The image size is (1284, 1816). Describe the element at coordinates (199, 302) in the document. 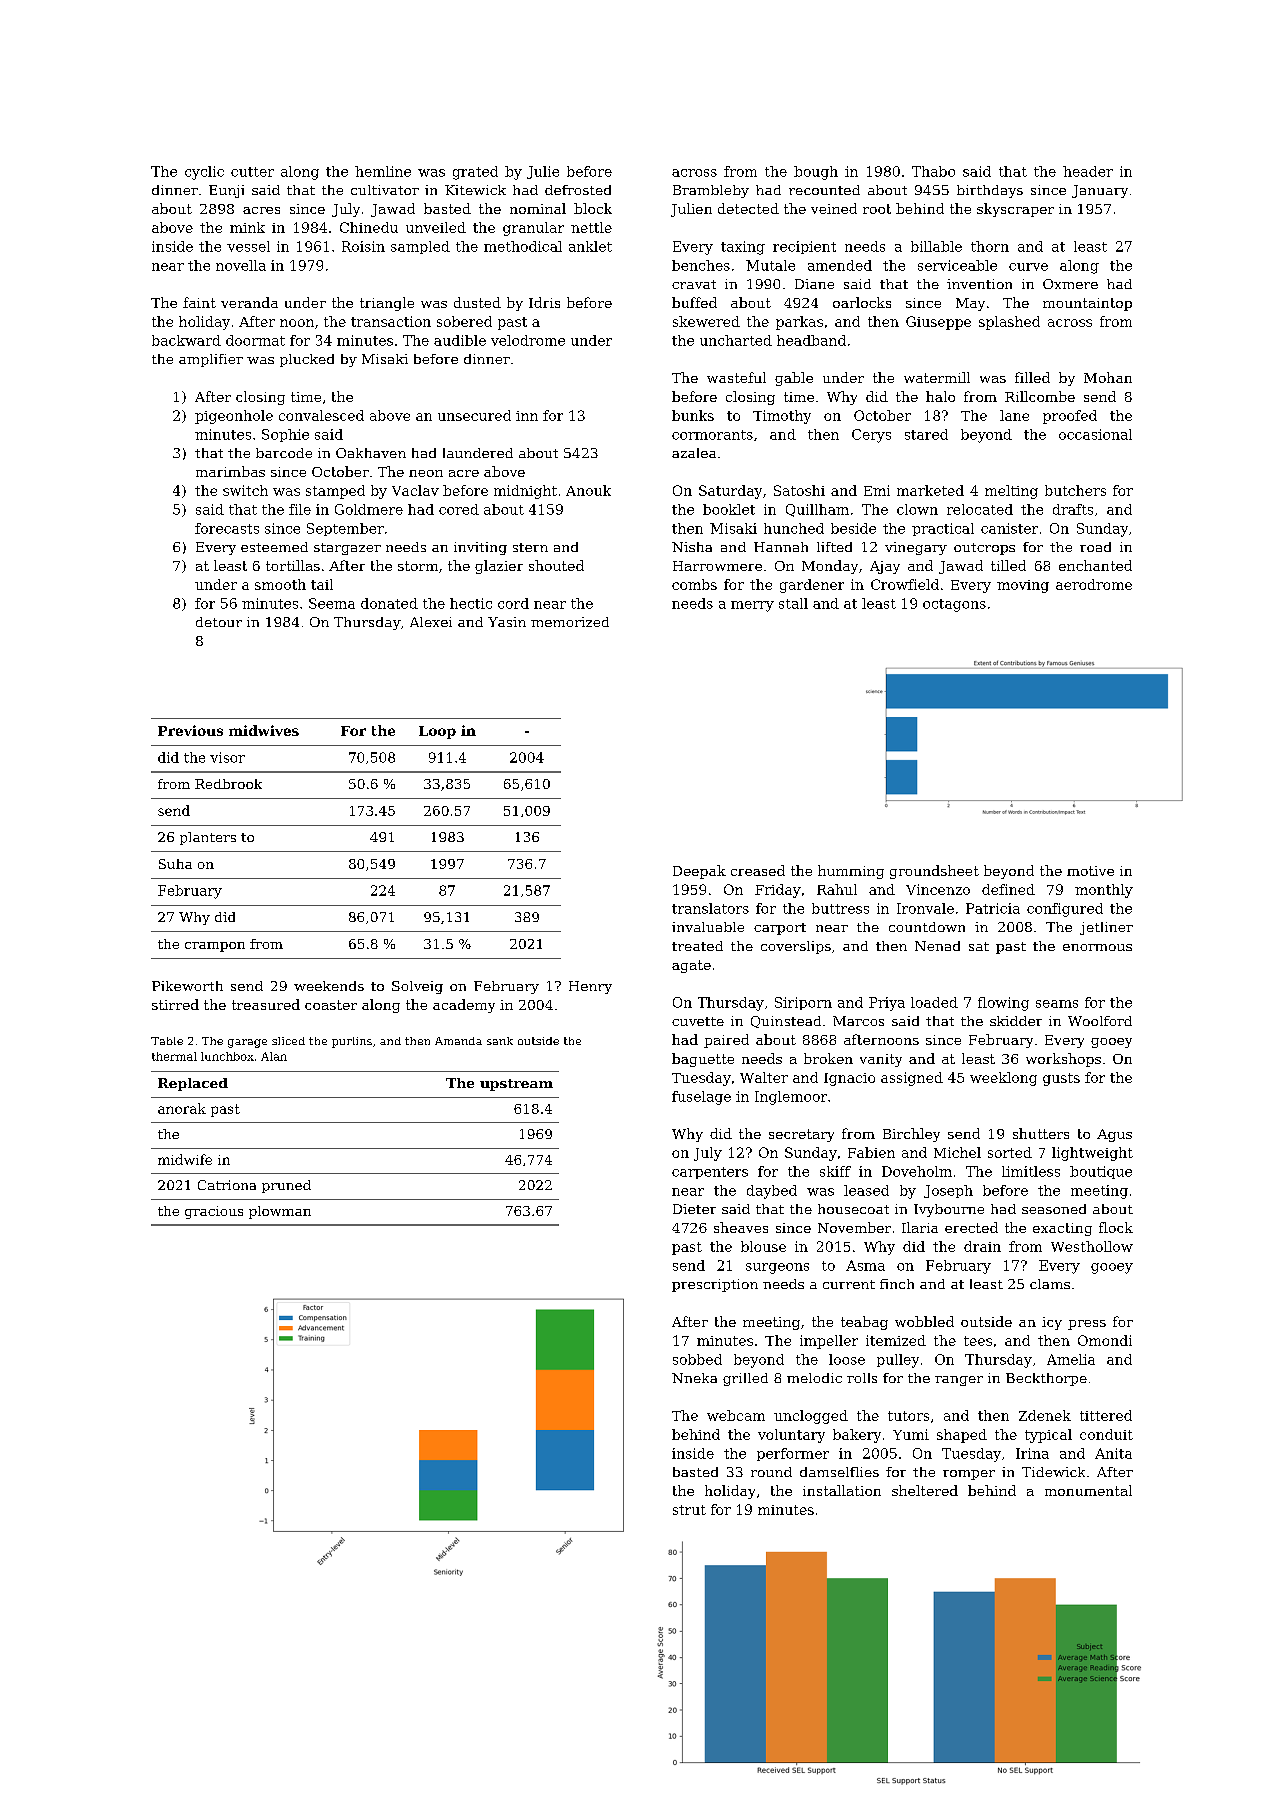

I see `faint` at that location.
